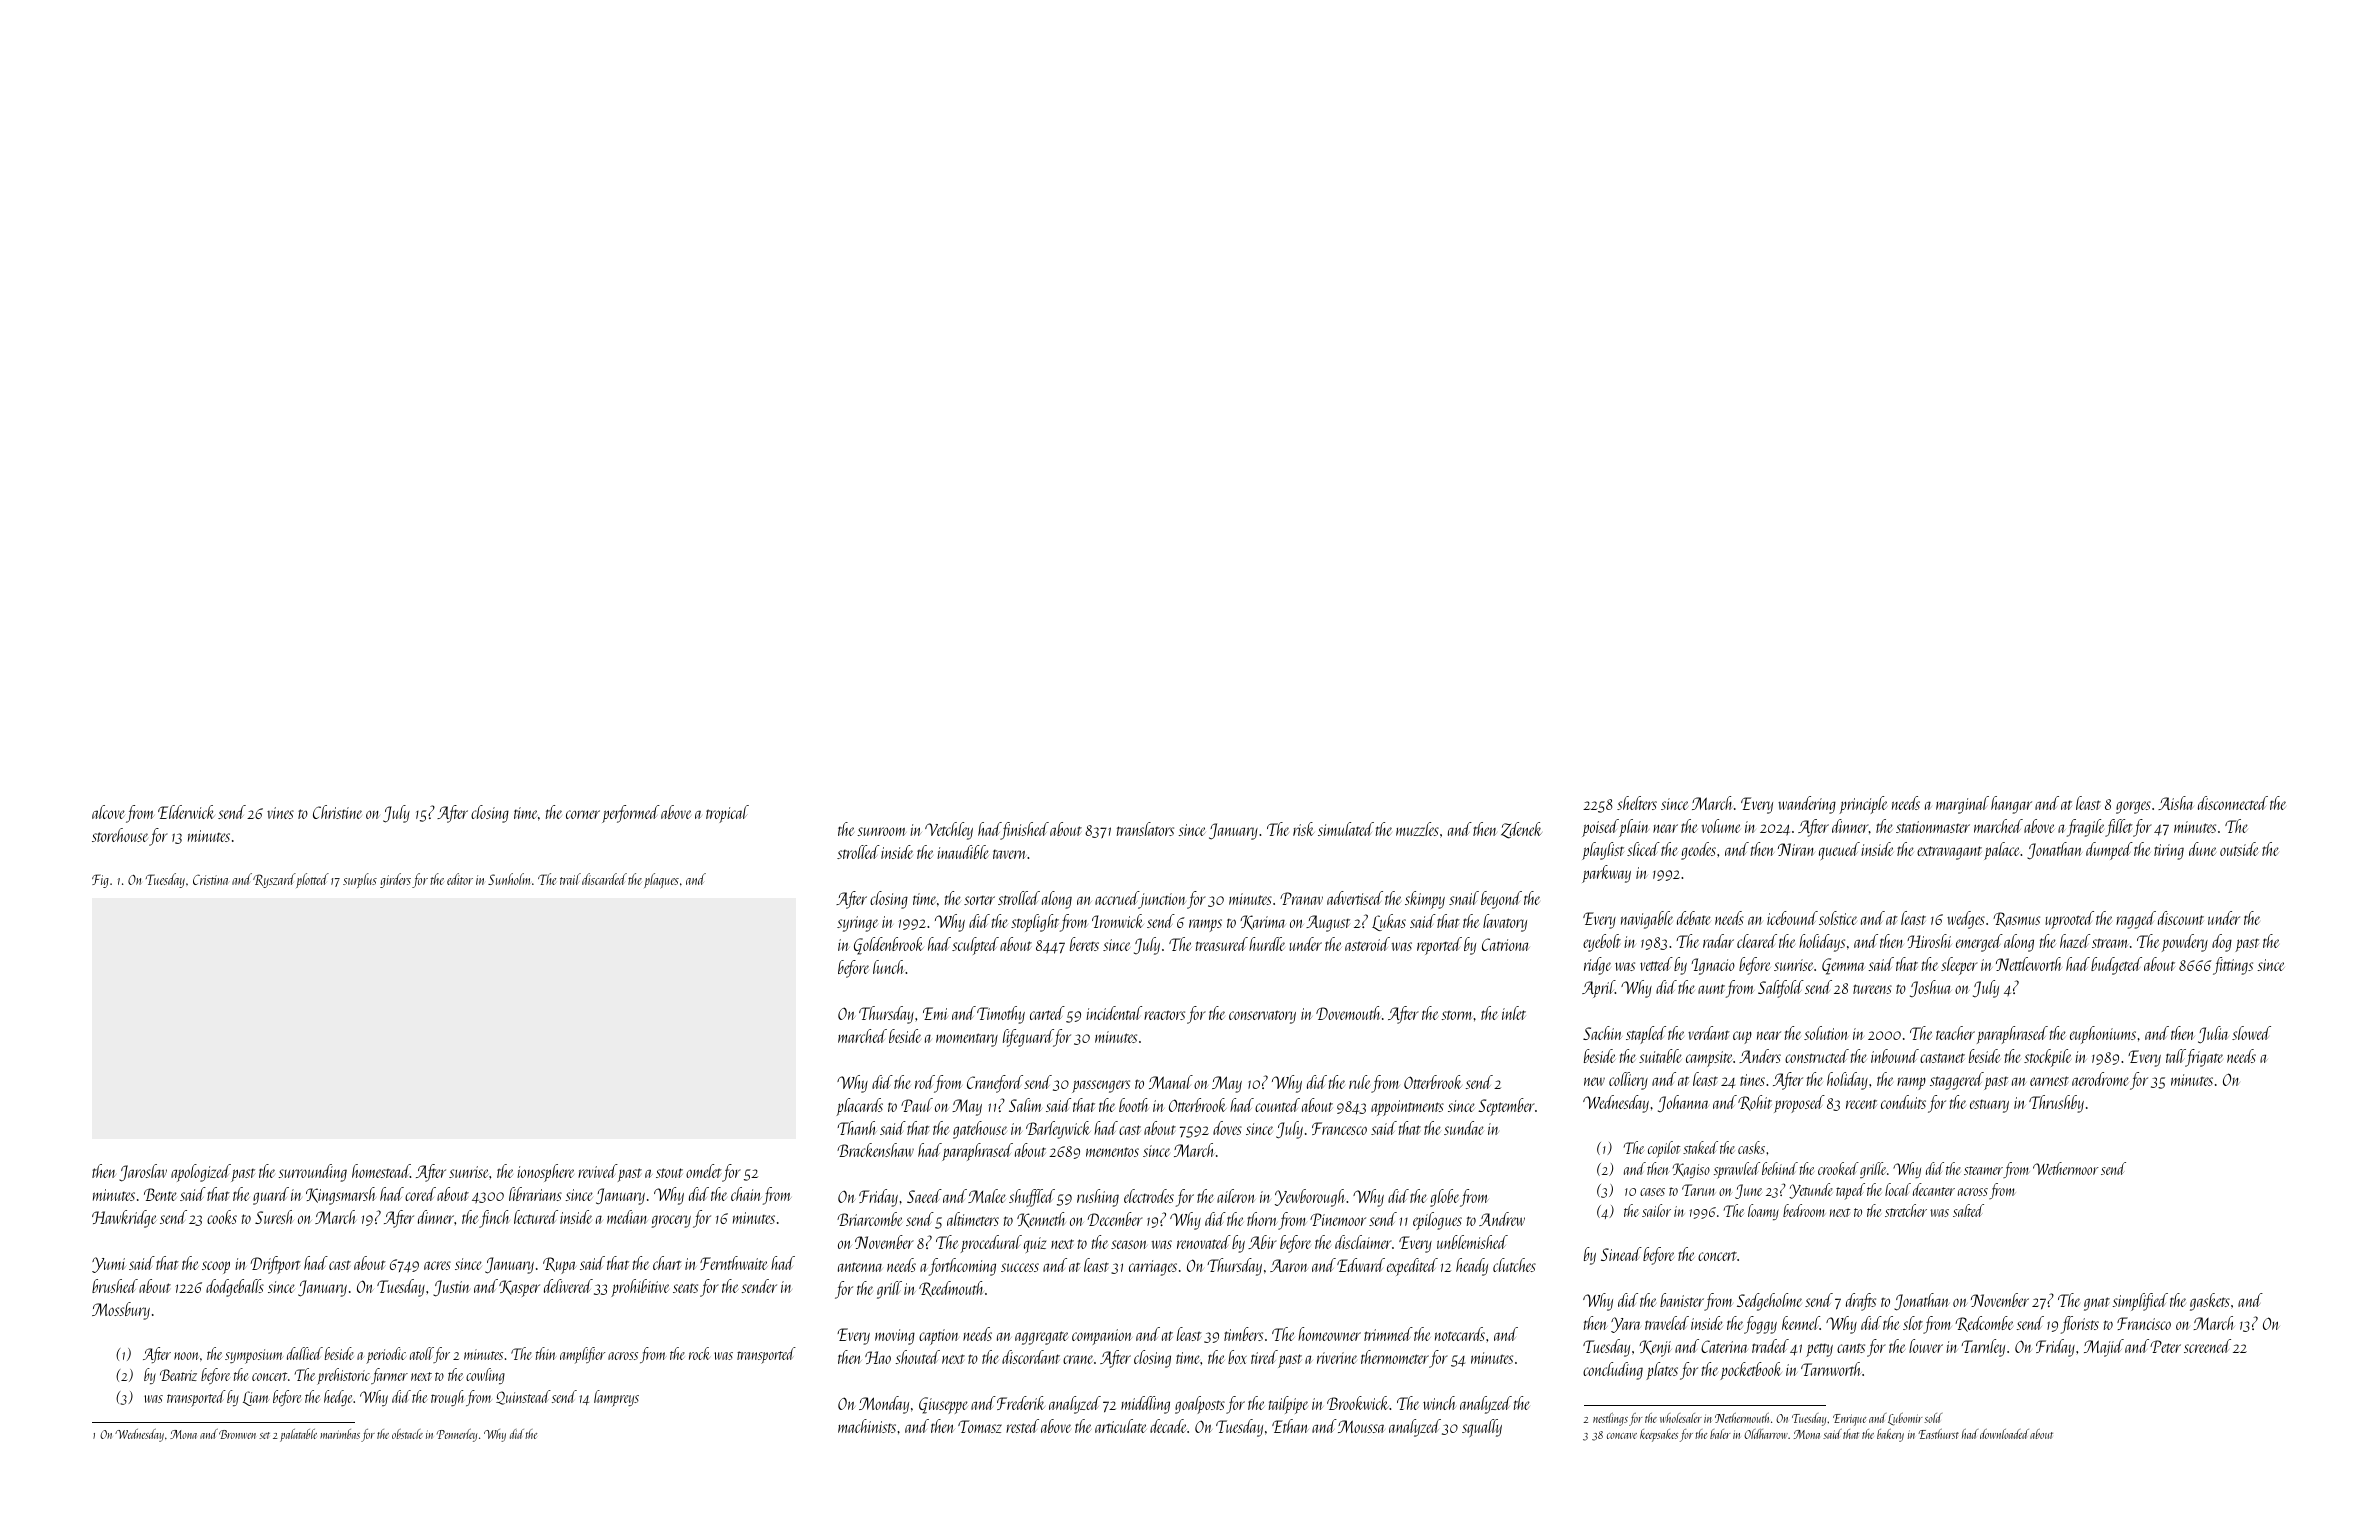 This screenshot has width=2380, height=1540. I want to click on corner, so click(583, 814).
